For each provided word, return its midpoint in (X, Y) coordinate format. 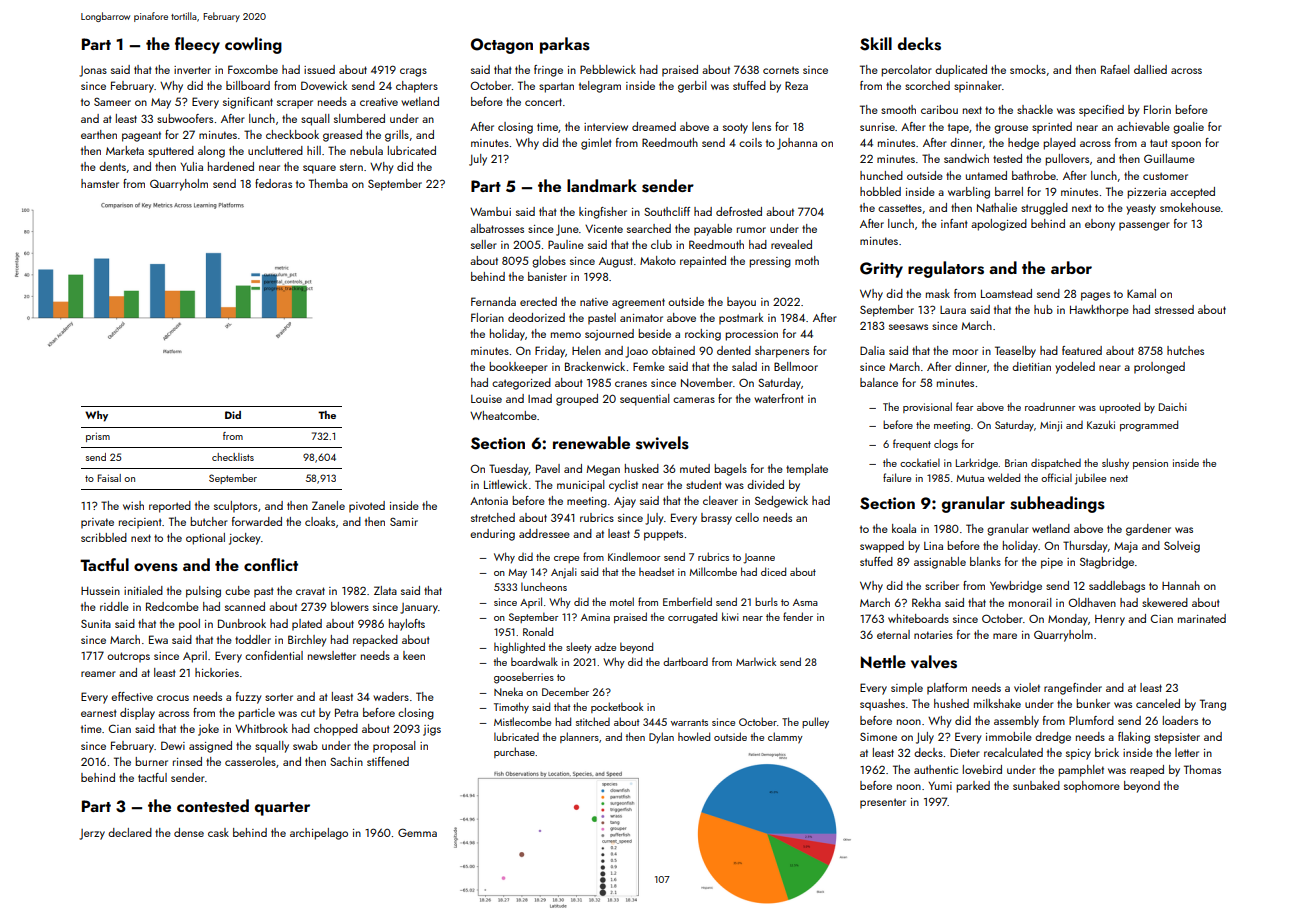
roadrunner (1050, 407)
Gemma (417, 832)
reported (170, 507)
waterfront (779, 398)
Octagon (502, 46)
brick (1107, 752)
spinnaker (978, 87)
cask (218, 832)
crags (413, 72)
